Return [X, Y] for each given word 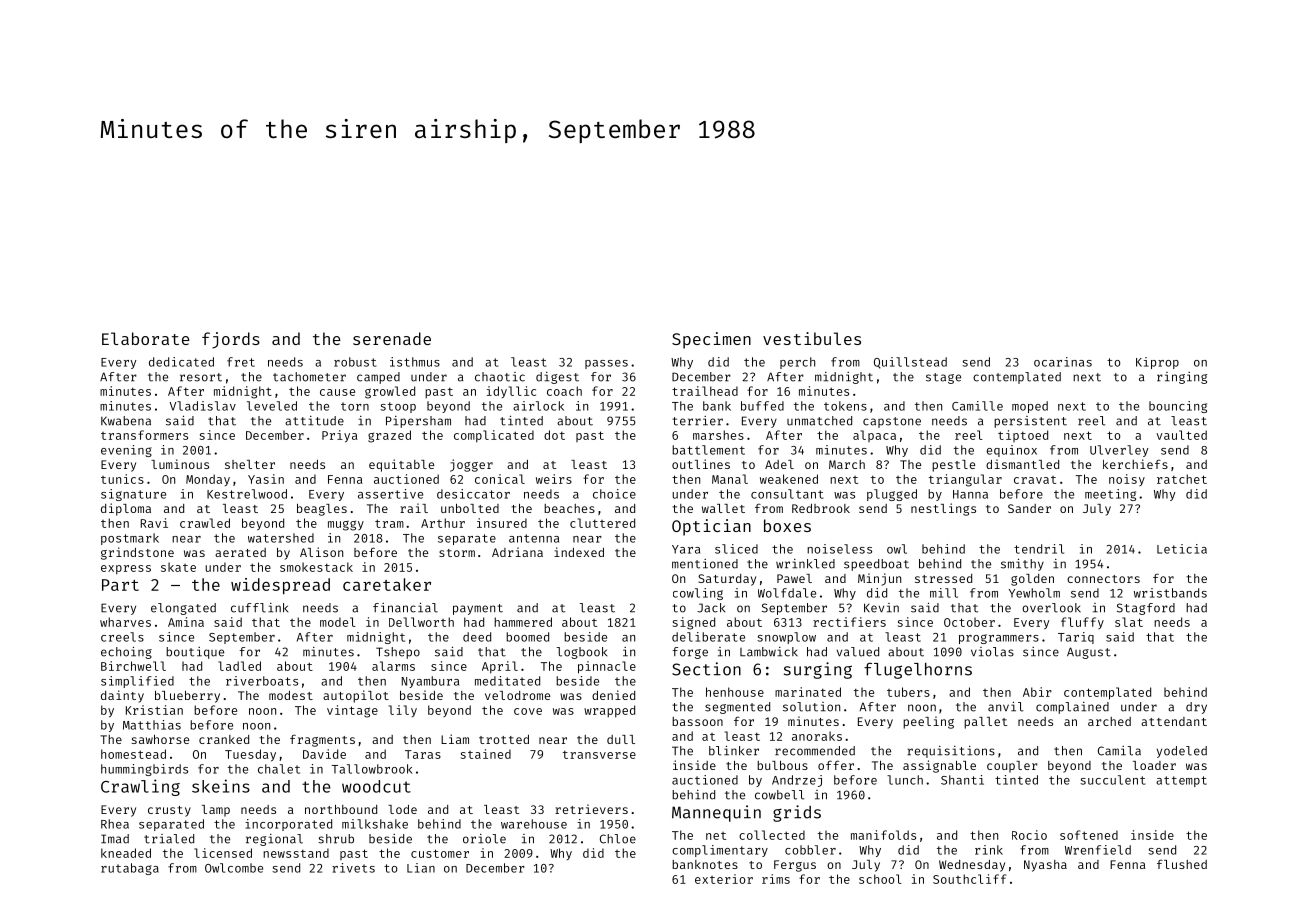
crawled [205, 523]
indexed [579, 552]
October [969, 622]
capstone [892, 422]
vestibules [812, 338]
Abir [1037, 692]
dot [554, 435]
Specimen [711, 340]
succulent [1112, 780]
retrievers [591, 809]
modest [291, 695]
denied [613, 695]
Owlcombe [234, 868]
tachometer [309, 377]
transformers [144, 435]
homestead [133, 754]
